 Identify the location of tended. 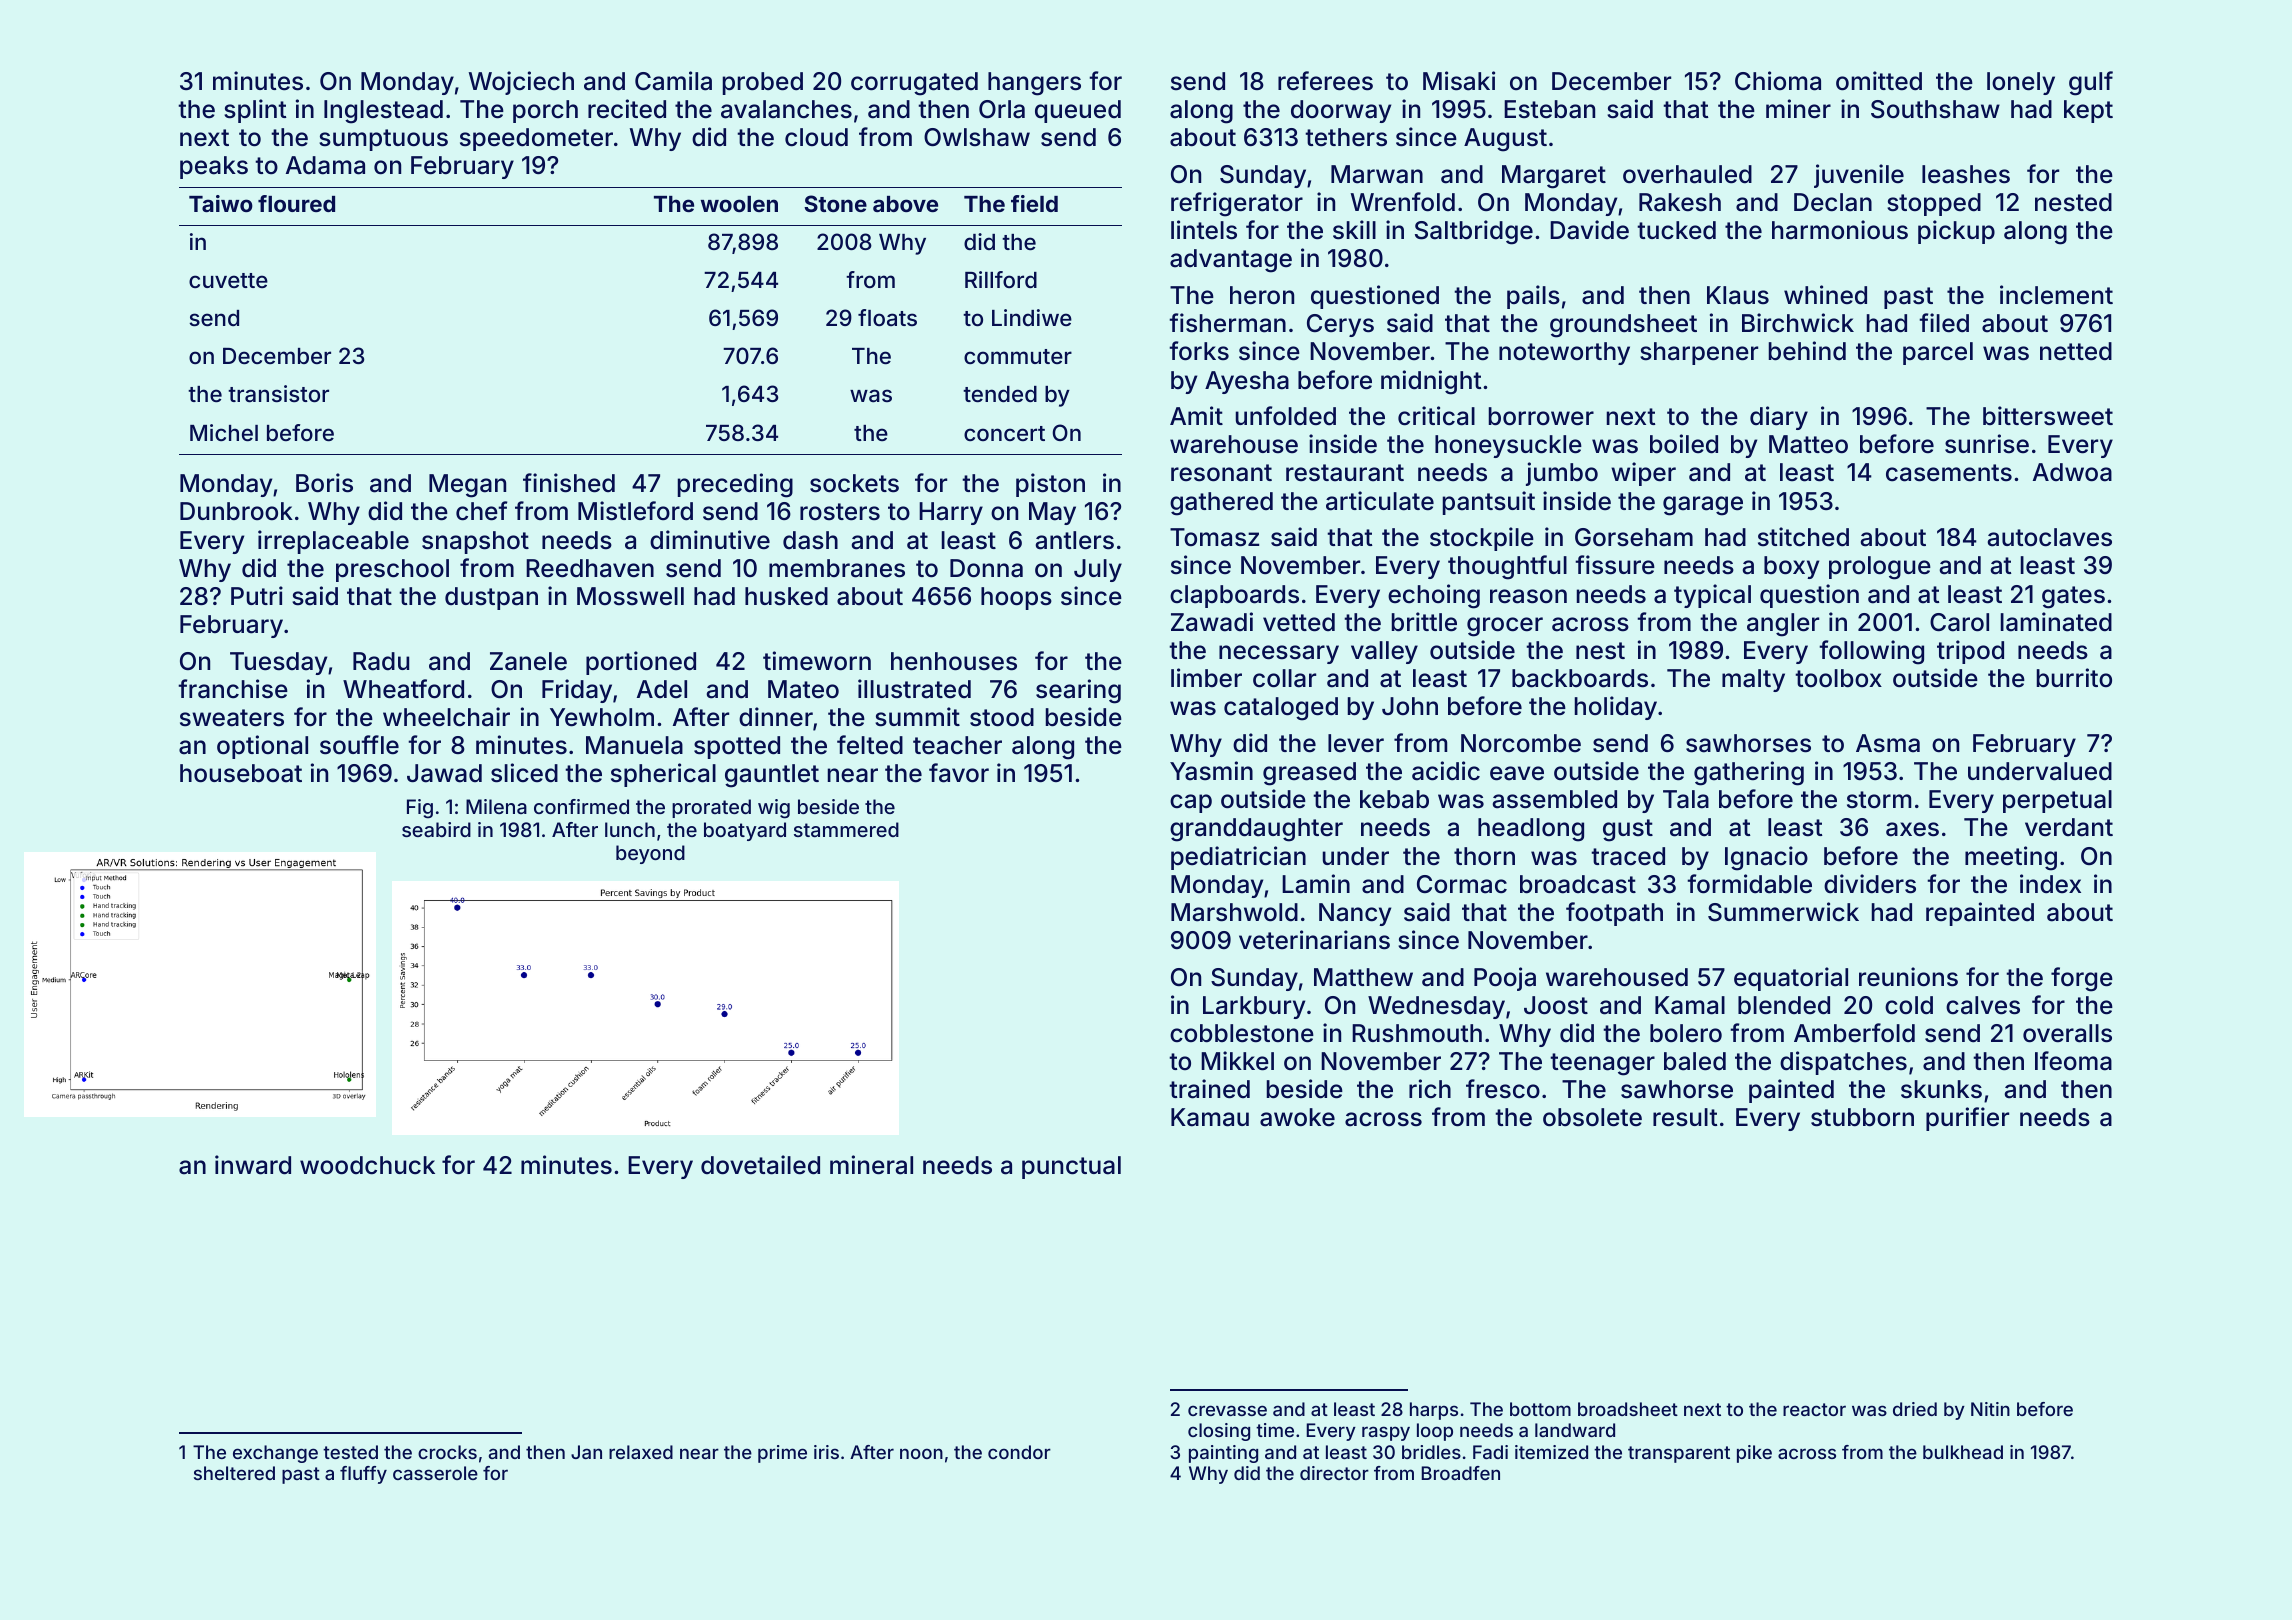
(1000, 394).
